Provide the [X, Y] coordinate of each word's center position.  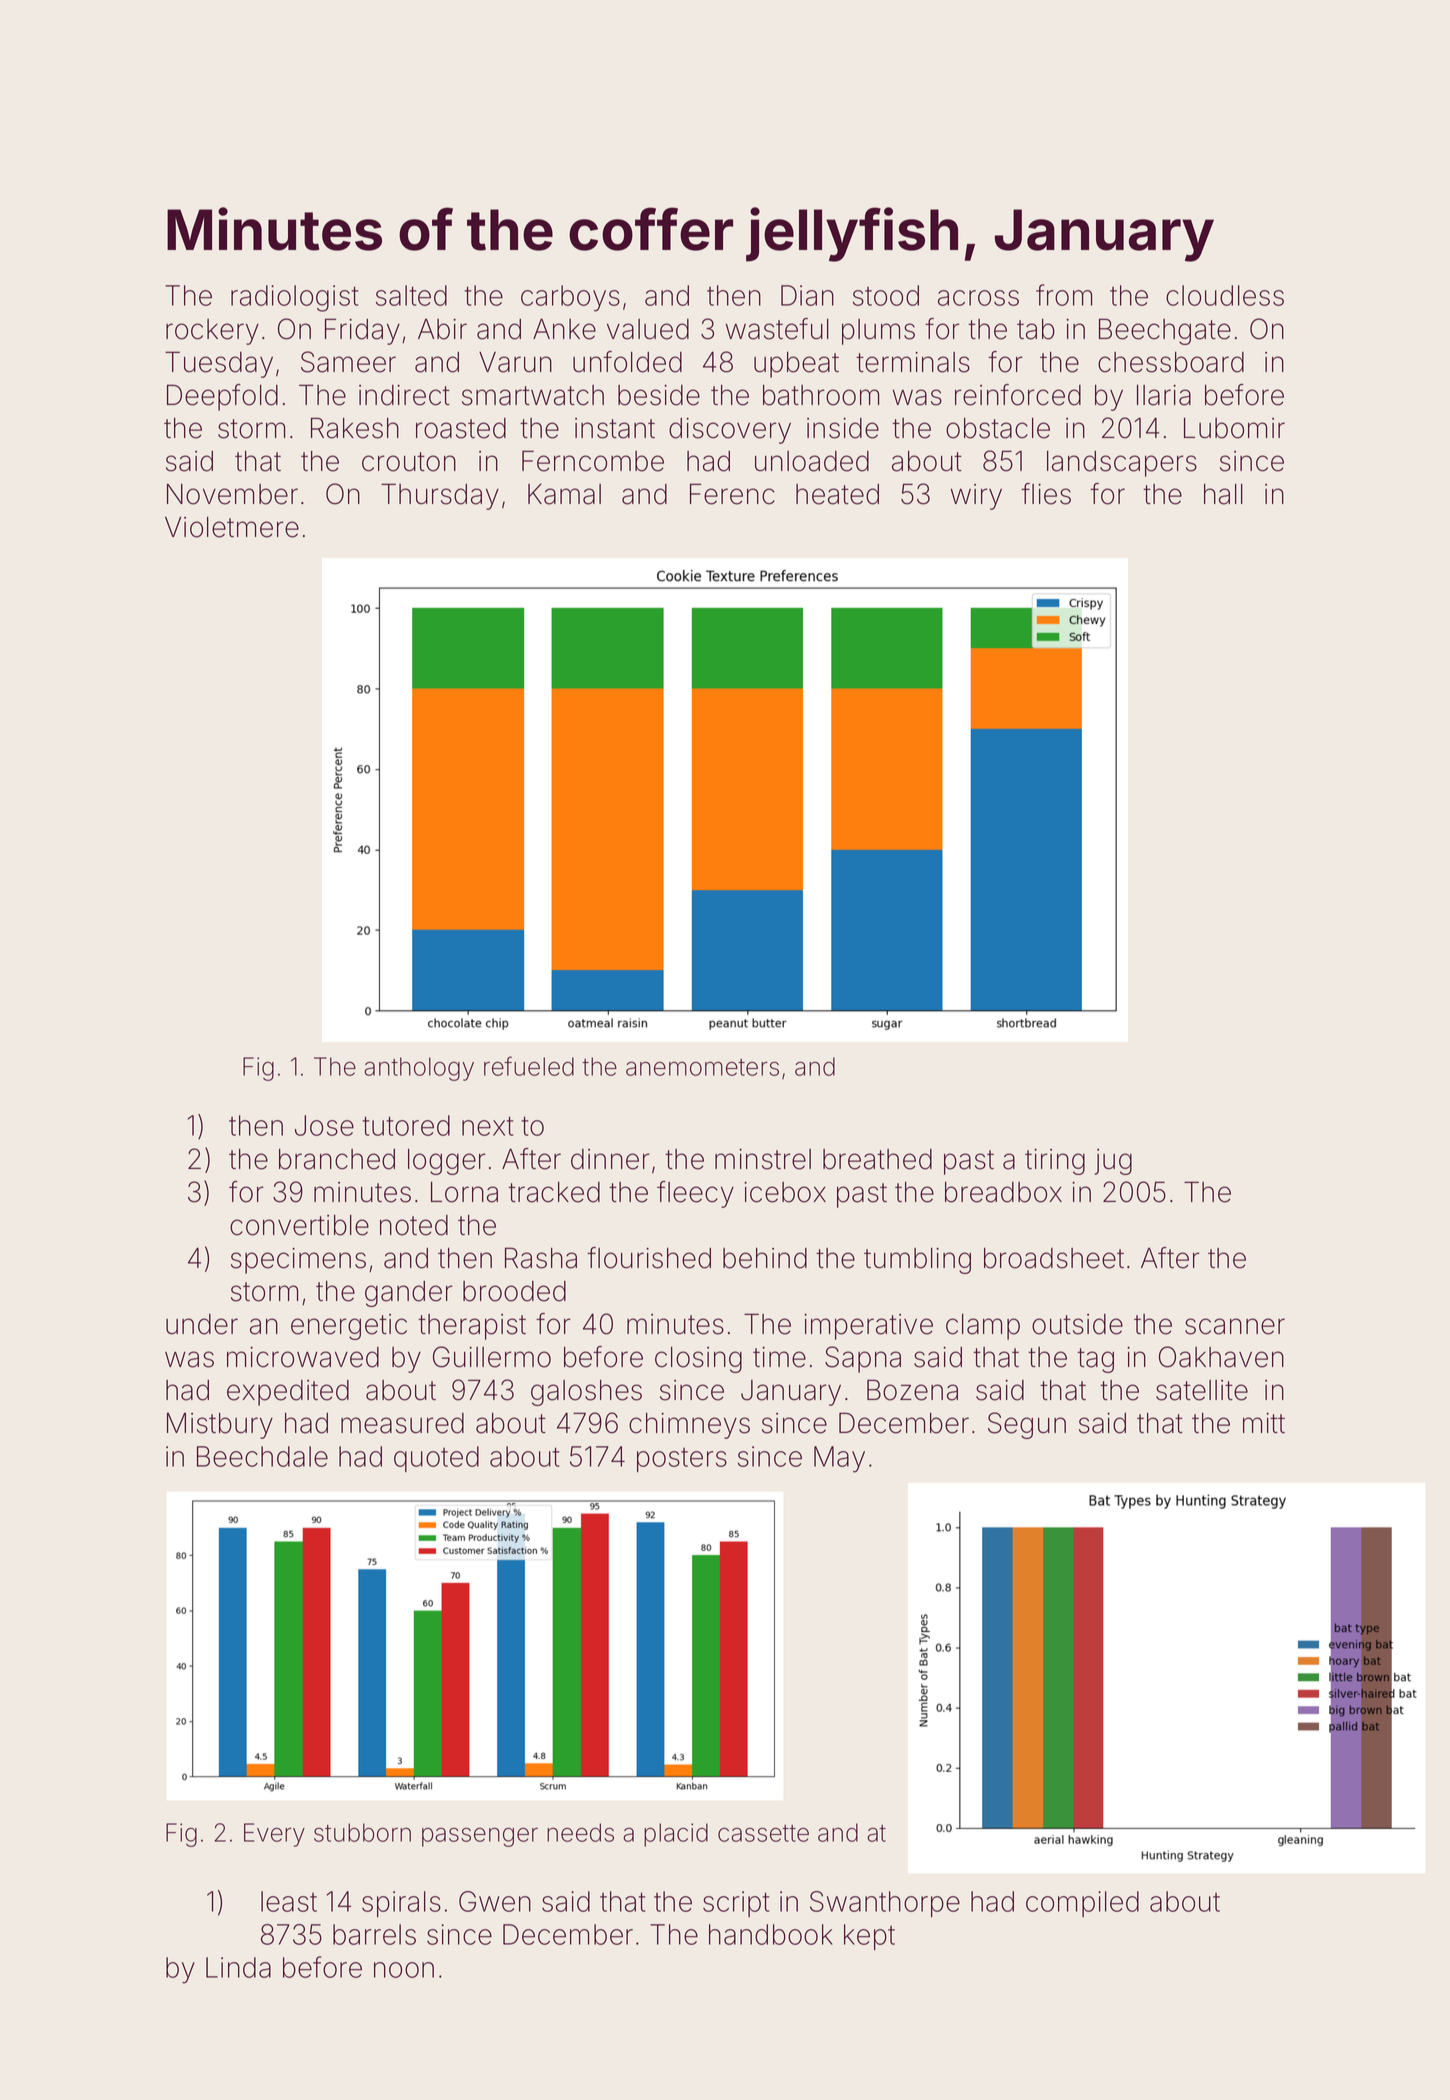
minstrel [763, 1159]
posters [682, 1460]
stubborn [362, 1832]
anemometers [702, 1067]
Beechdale [262, 1456]
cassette [763, 1833]
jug [1113, 1162]
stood [886, 295]
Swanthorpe [885, 1904]
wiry [976, 497]
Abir [442, 329]
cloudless [1225, 295]
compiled [1082, 1904]
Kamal [564, 494]
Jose [324, 1125]
